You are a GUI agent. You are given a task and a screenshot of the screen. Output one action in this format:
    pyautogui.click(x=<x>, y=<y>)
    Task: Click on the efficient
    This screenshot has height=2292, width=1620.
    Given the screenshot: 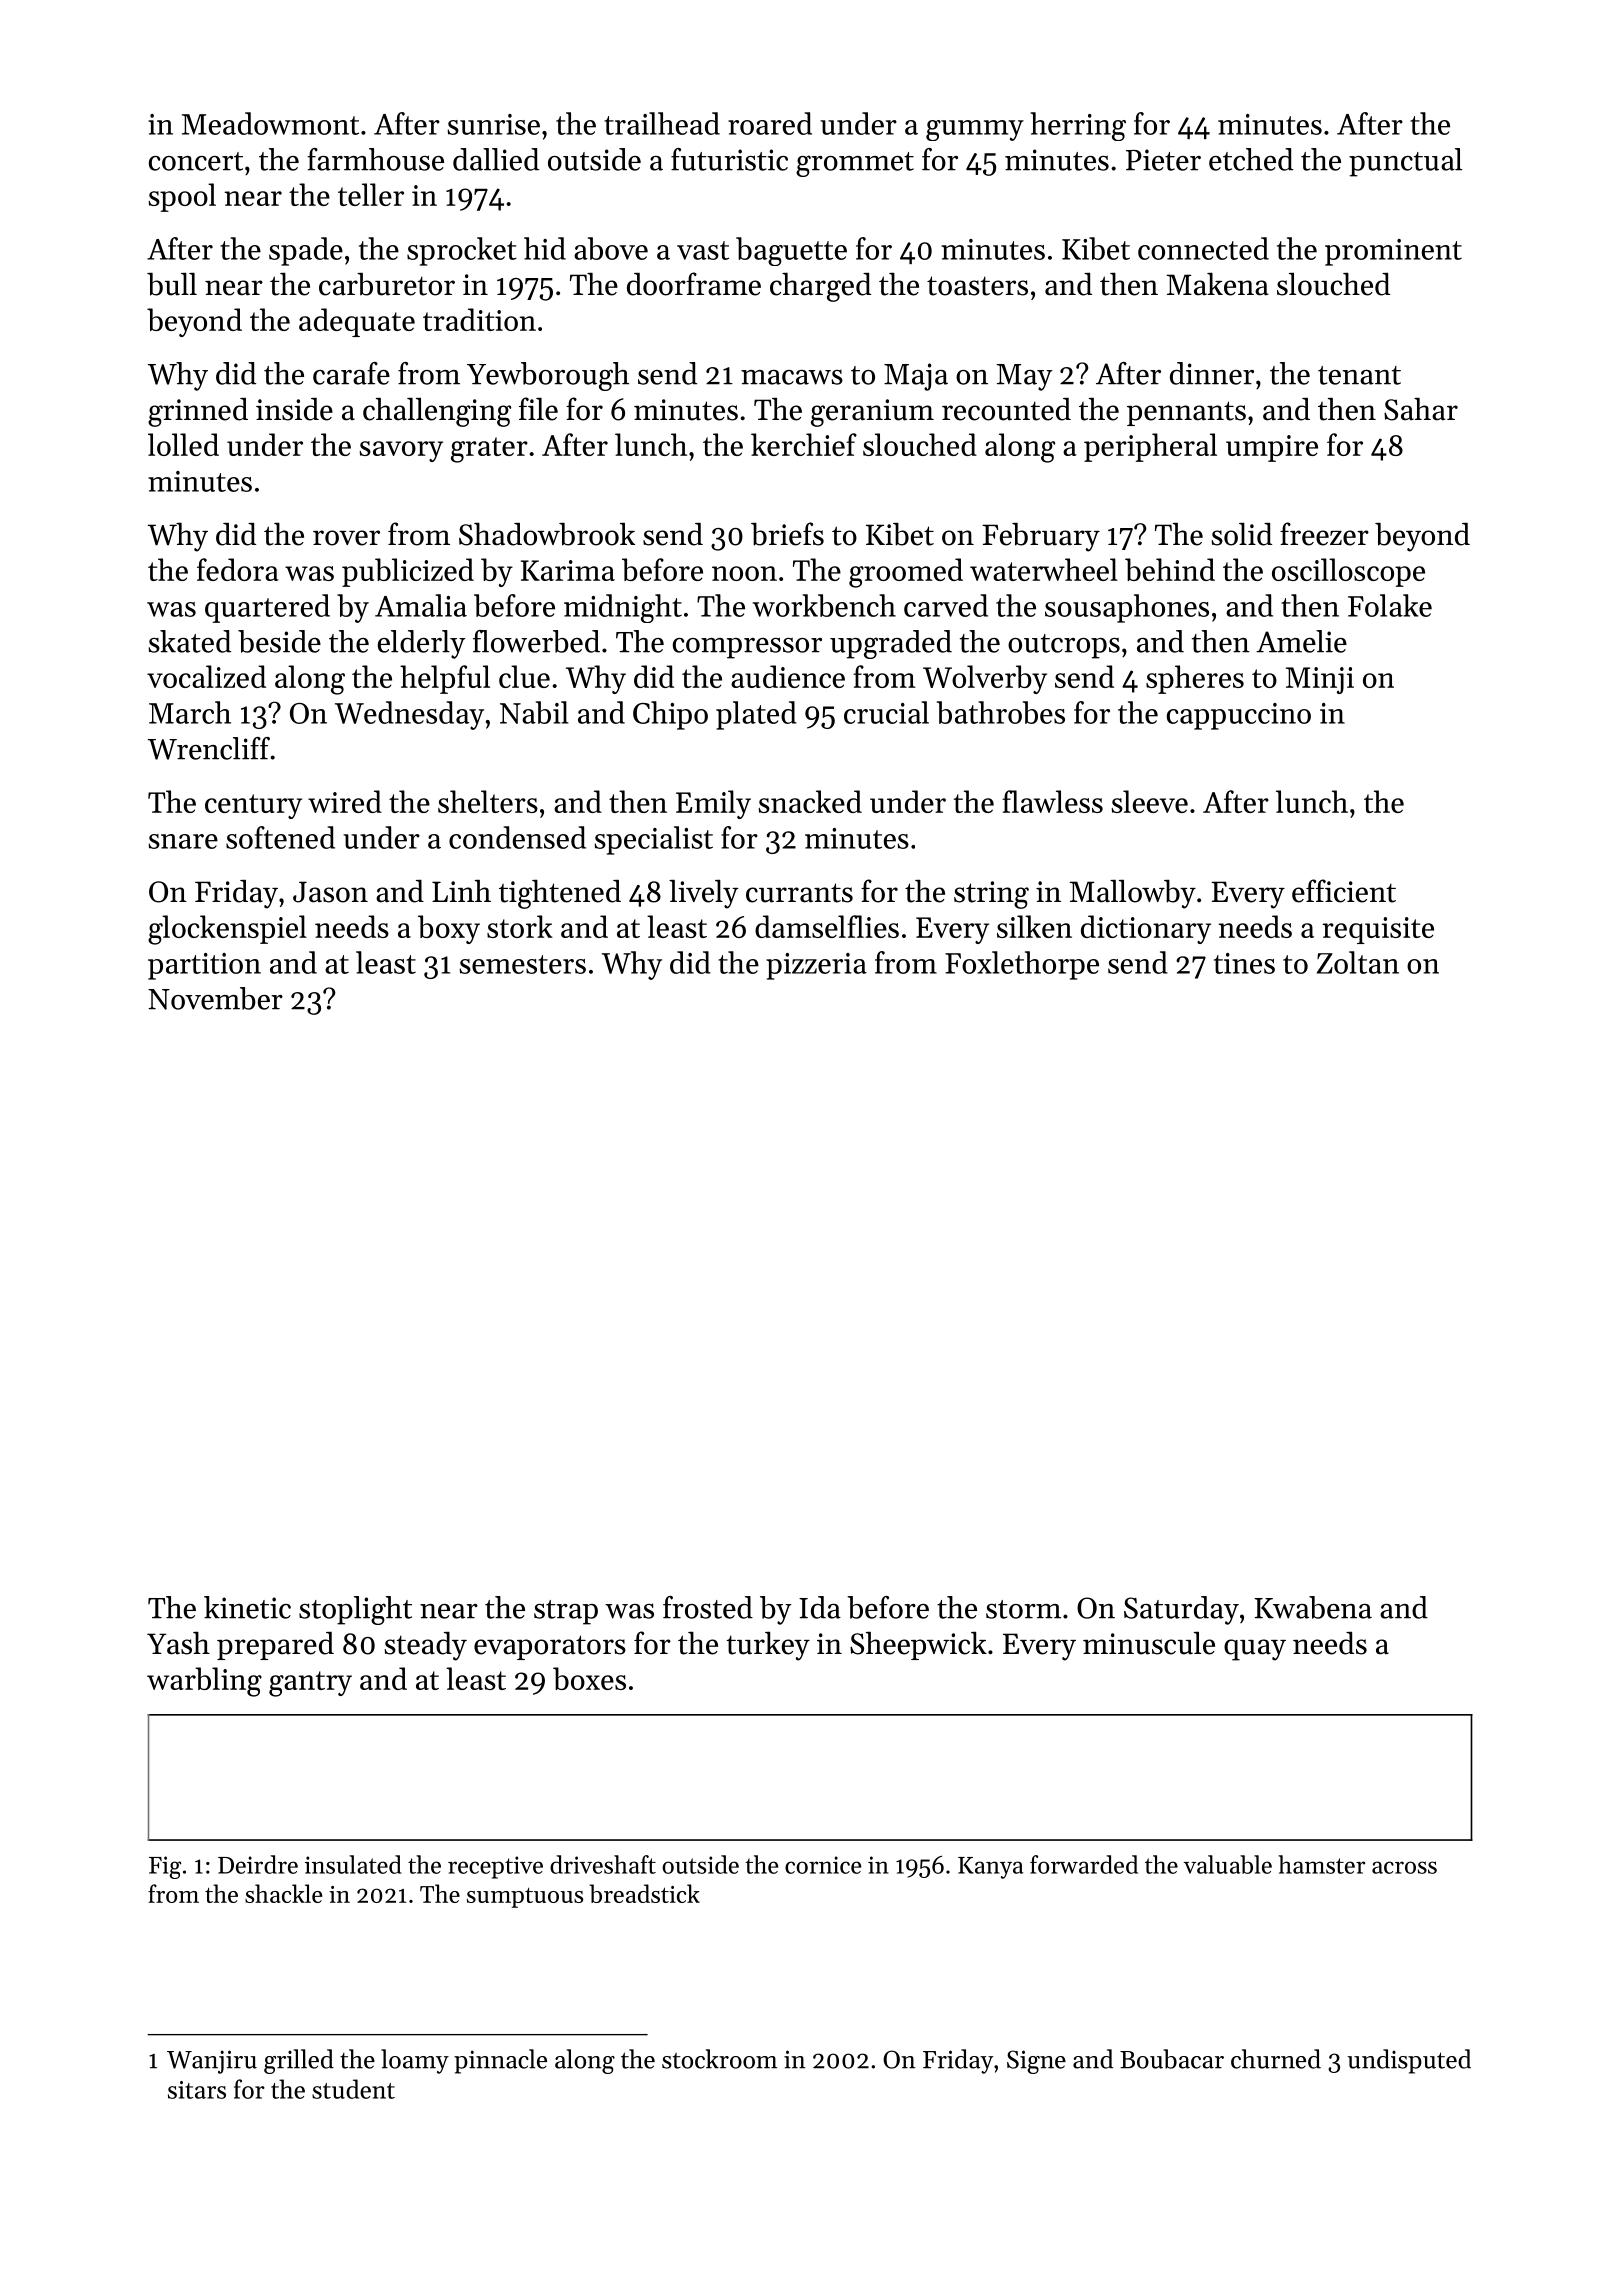 What is the action you would take?
    pyautogui.click(x=1344, y=891)
